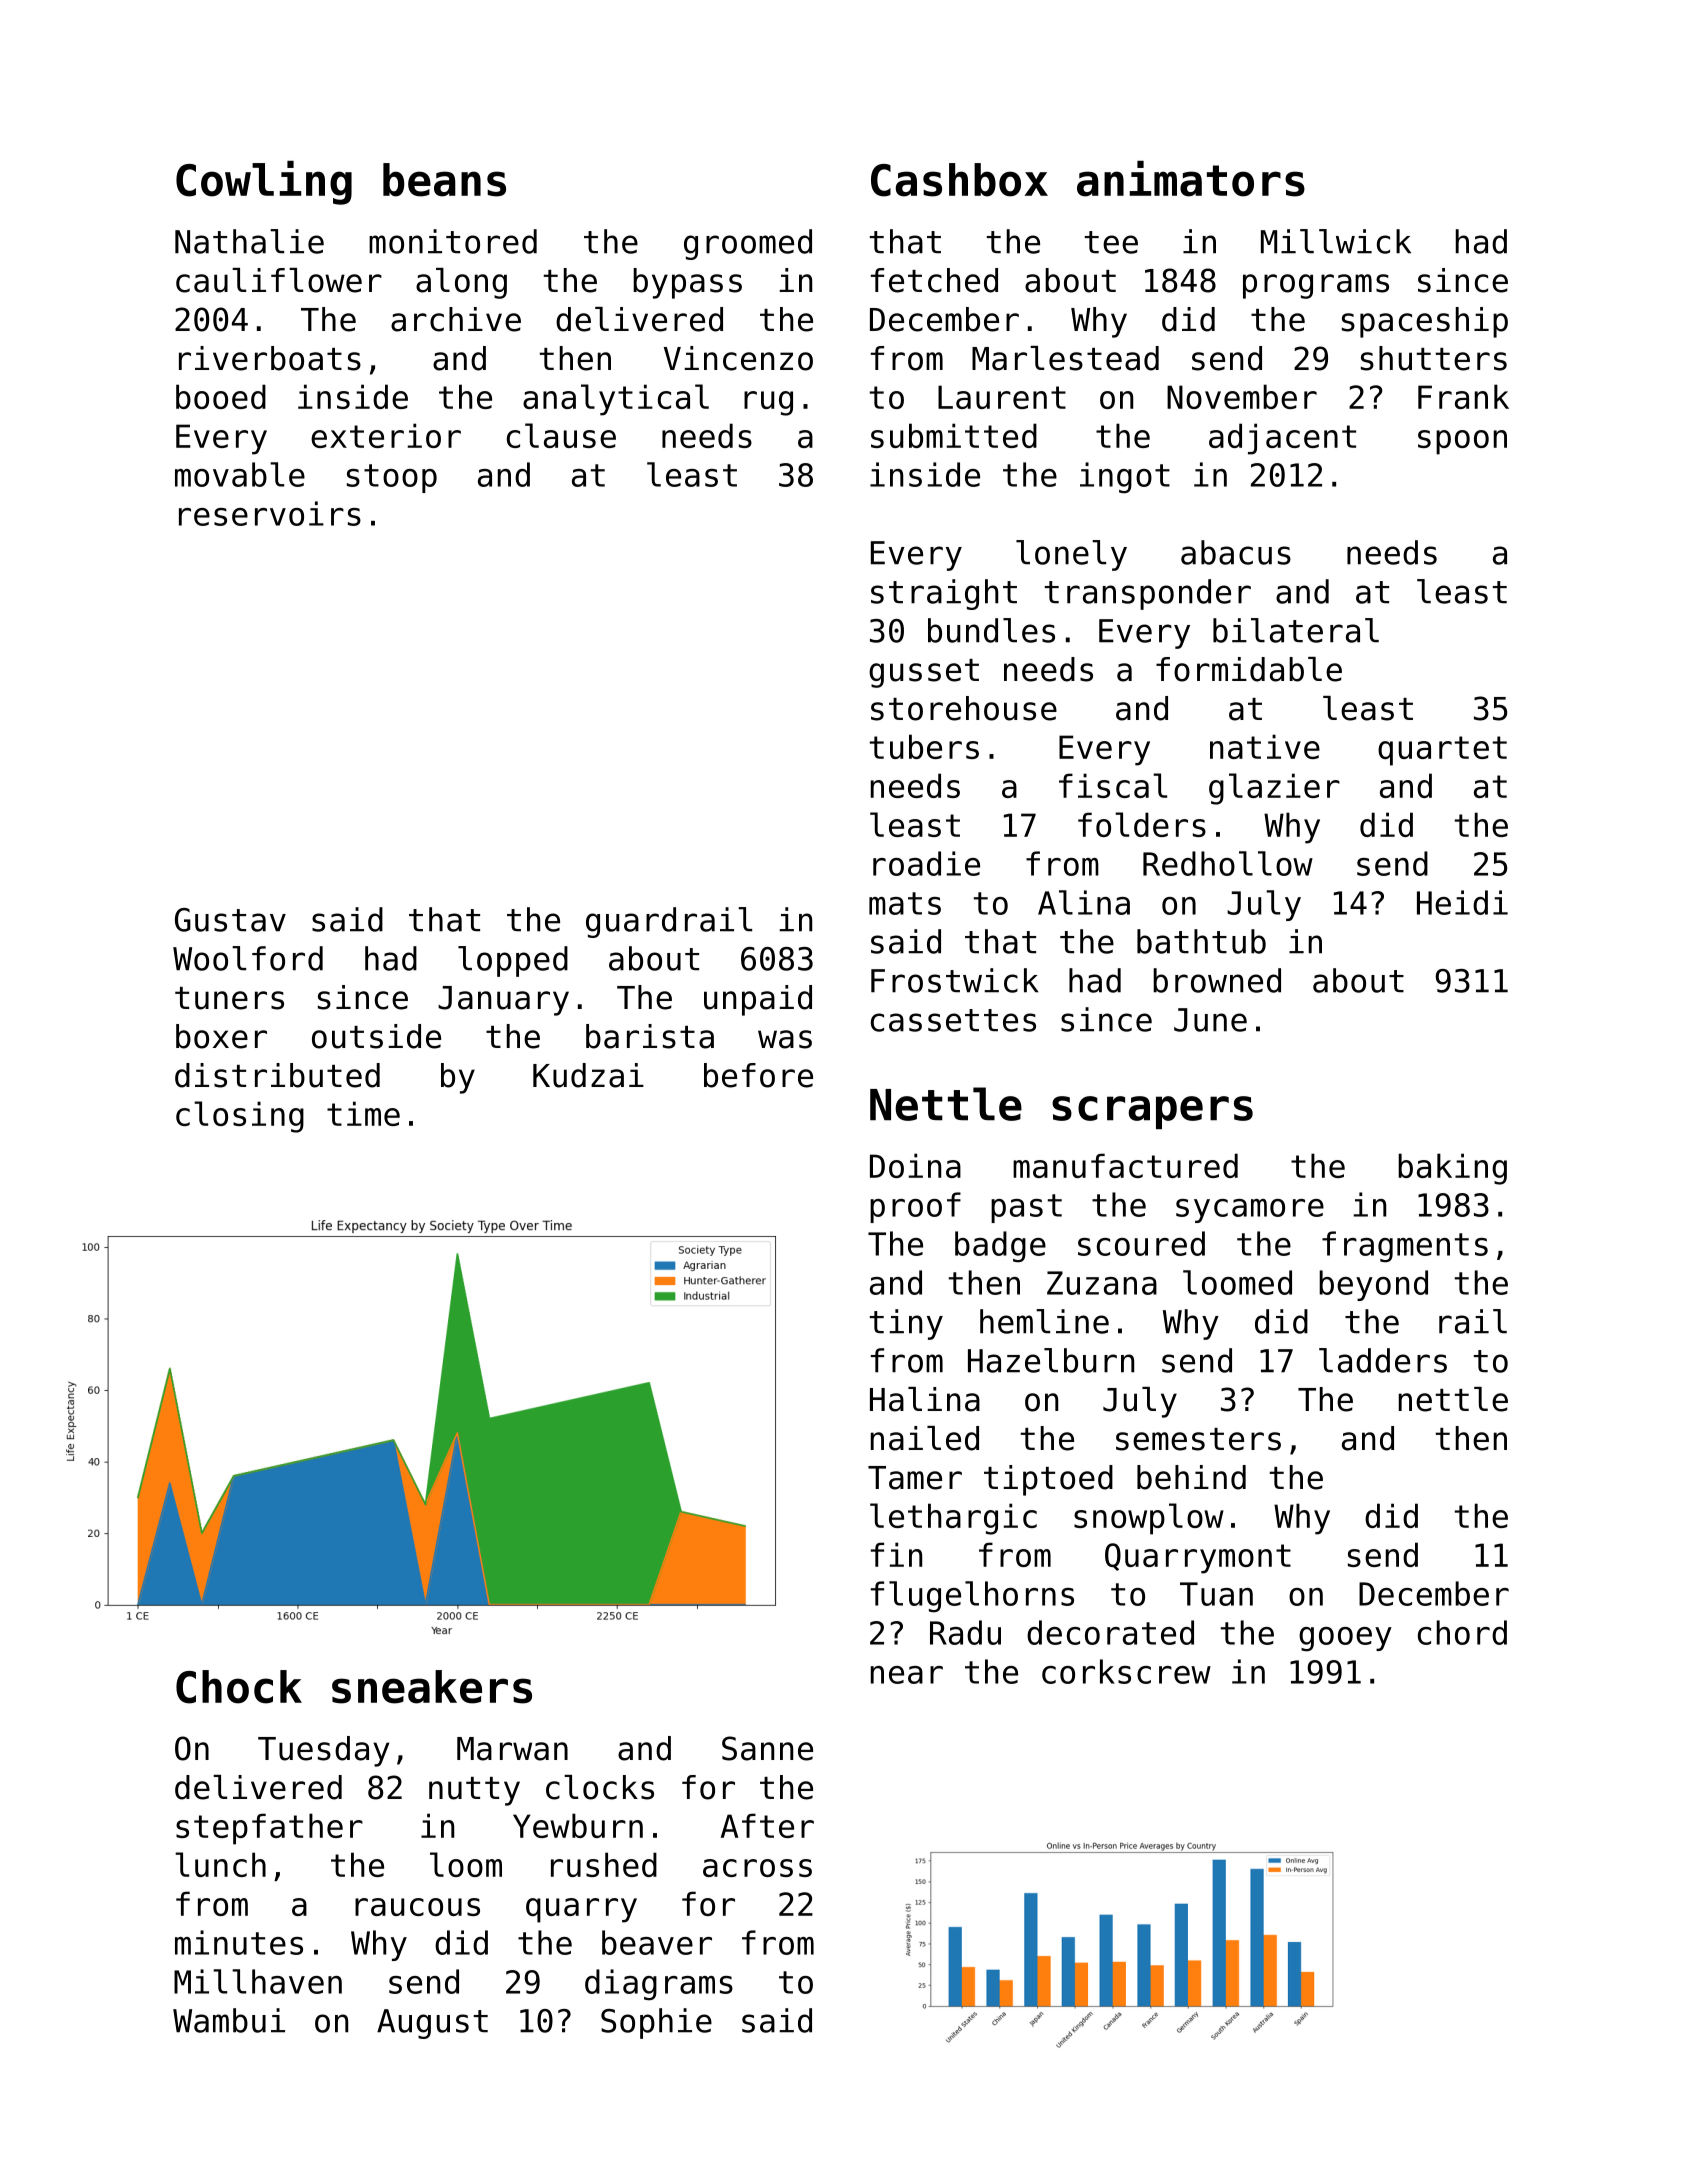 The image size is (1683, 2178). Describe the element at coordinates (588, 1075) in the image. I see `Kudzai` at that location.
